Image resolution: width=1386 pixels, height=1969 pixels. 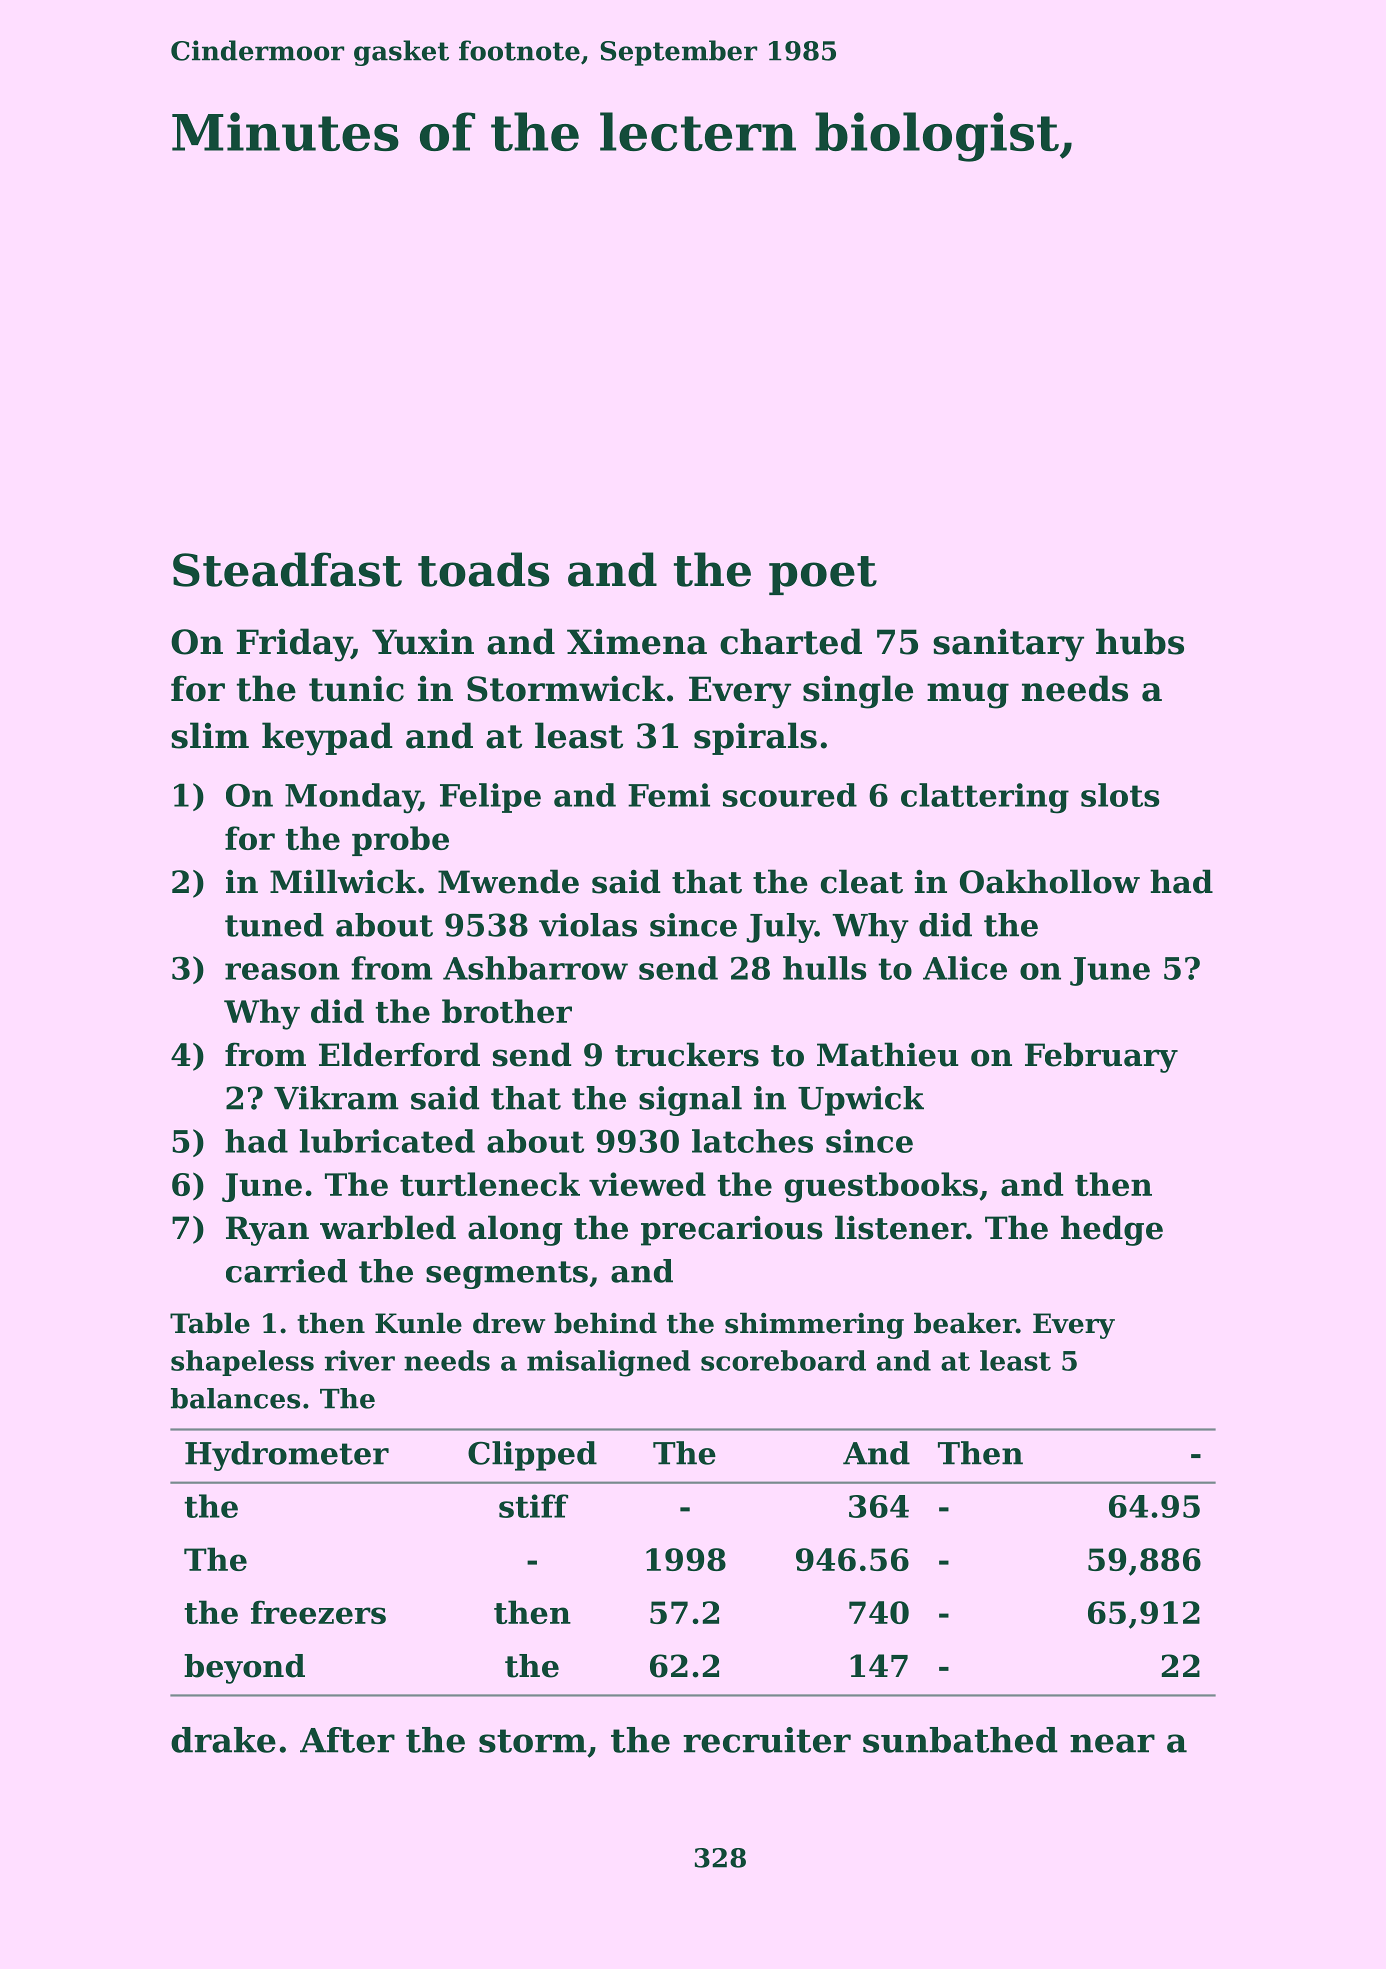 I want to click on tunic, so click(x=356, y=688).
